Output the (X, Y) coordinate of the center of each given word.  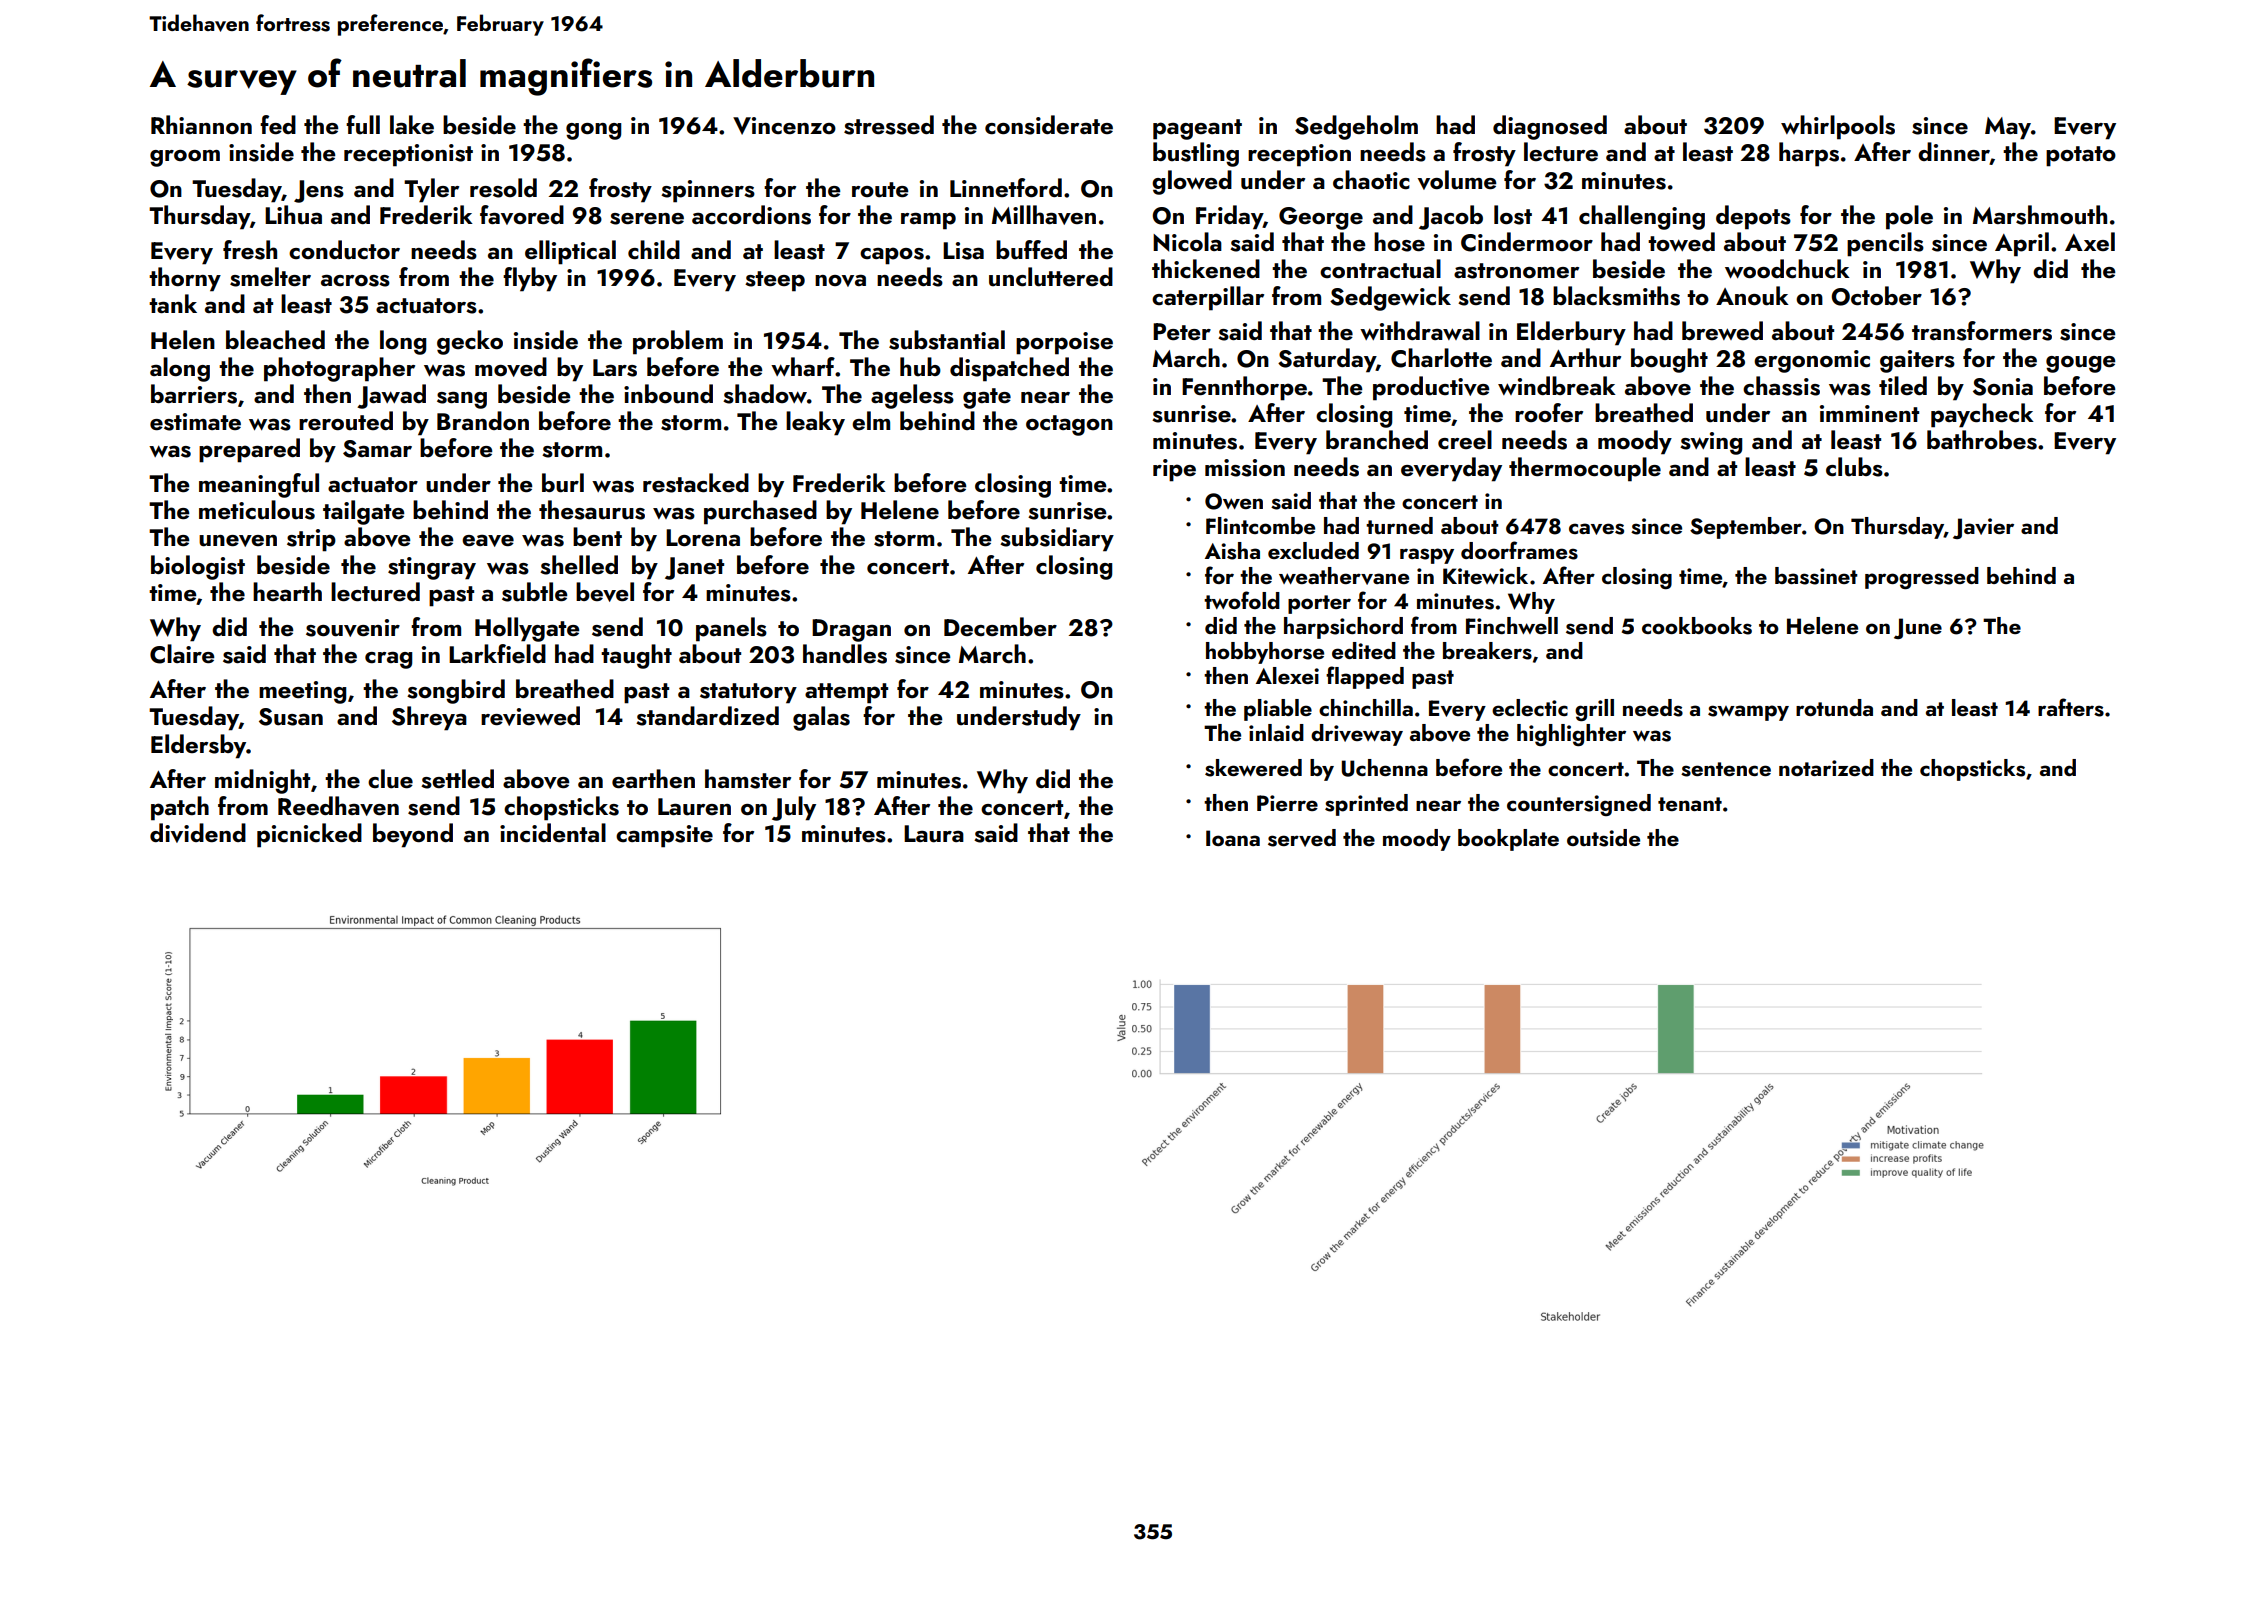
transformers (1982, 331)
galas (821, 718)
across (355, 281)
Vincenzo (784, 126)
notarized (1826, 767)
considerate (1049, 125)
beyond (413, 835)
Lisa (963, 251)
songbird (456, 691)
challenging (1642, 217)
